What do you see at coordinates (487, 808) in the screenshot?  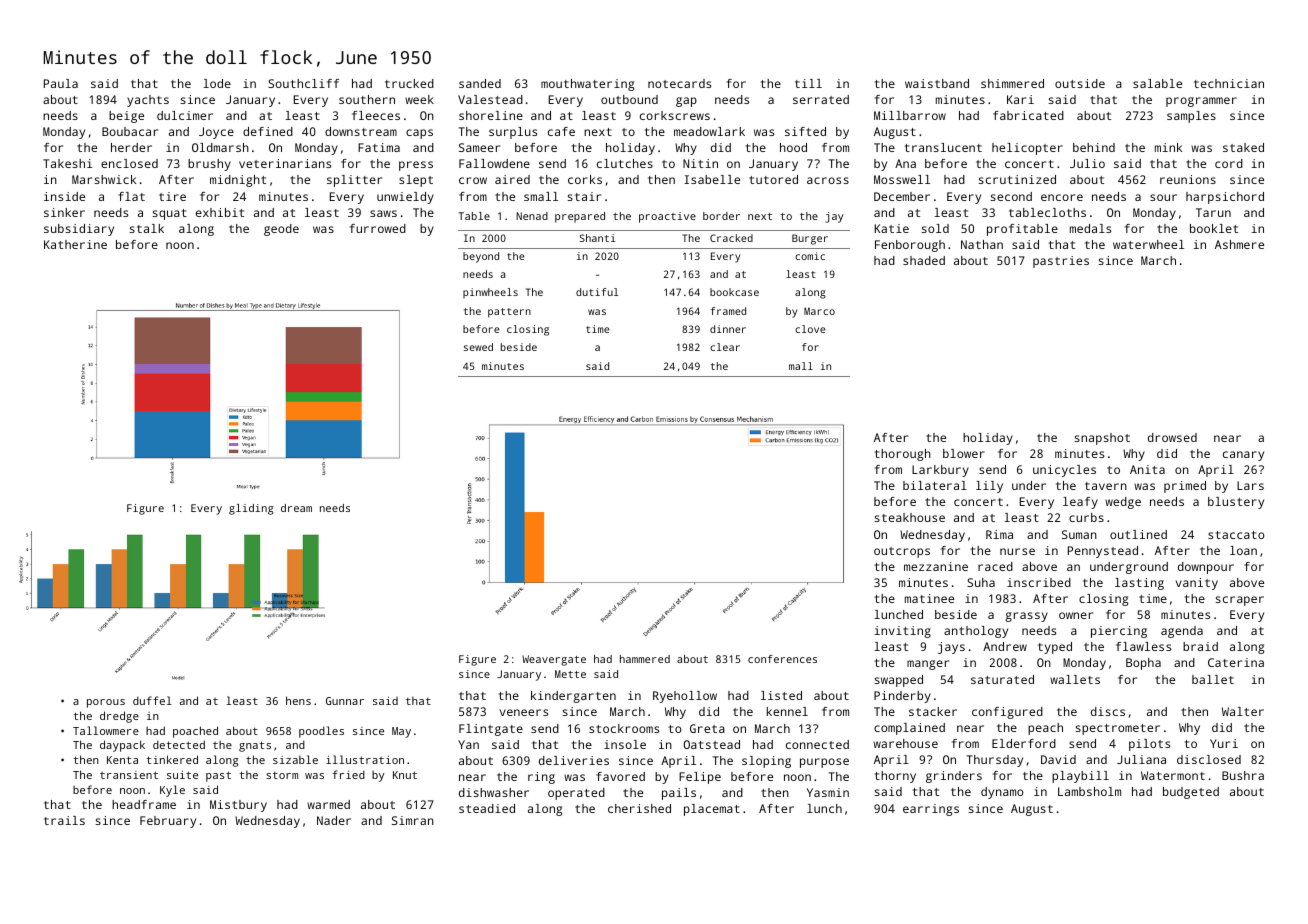 I see `steadied` at bounding box center [487, 808].
